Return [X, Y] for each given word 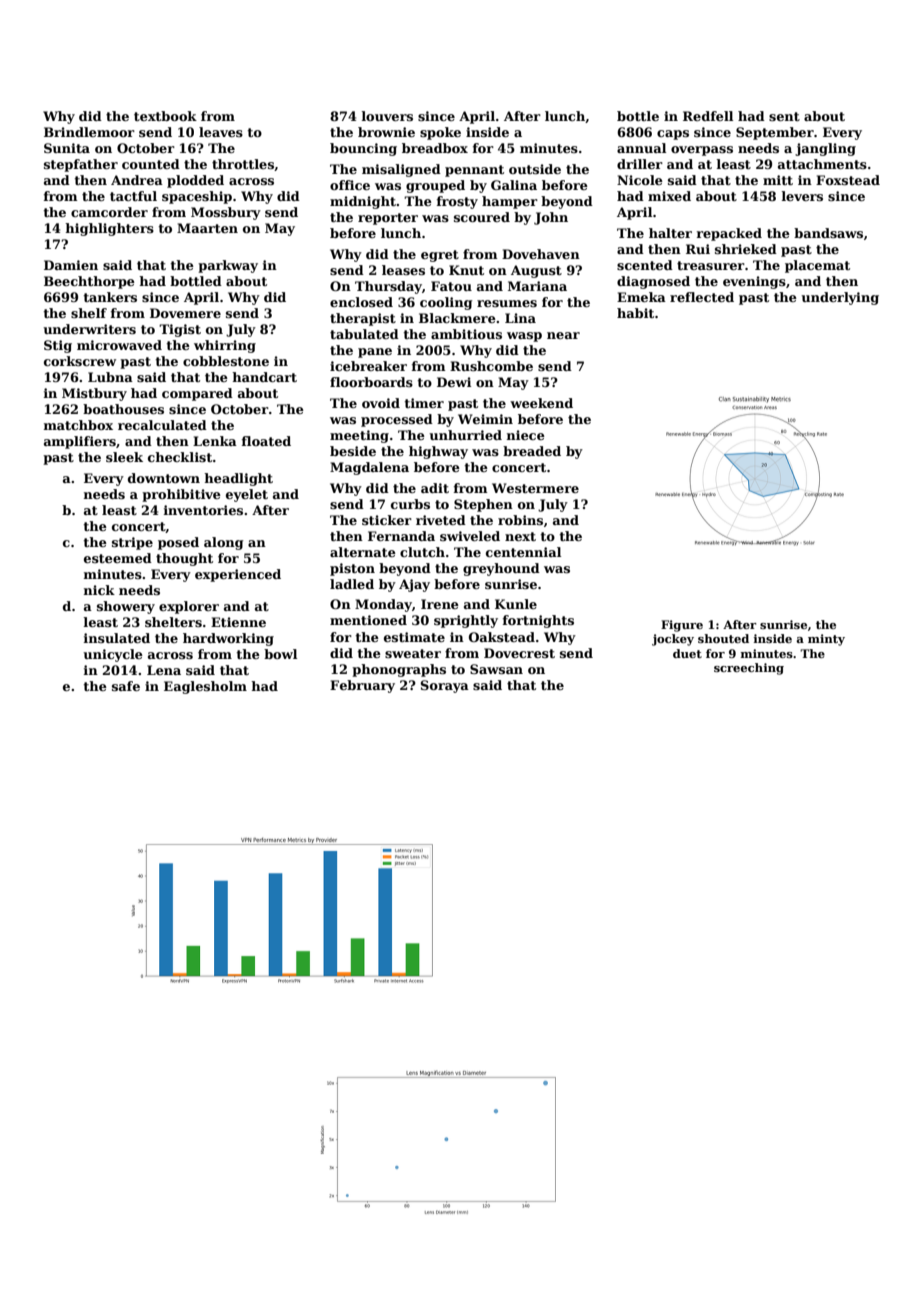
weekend [541, 403]
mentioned [368, 620]
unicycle [113, 655]
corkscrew [80, 361]
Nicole [640, 180]
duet [687, 653]
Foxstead [848, 180]
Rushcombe [491, 366]
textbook [165, 116]
